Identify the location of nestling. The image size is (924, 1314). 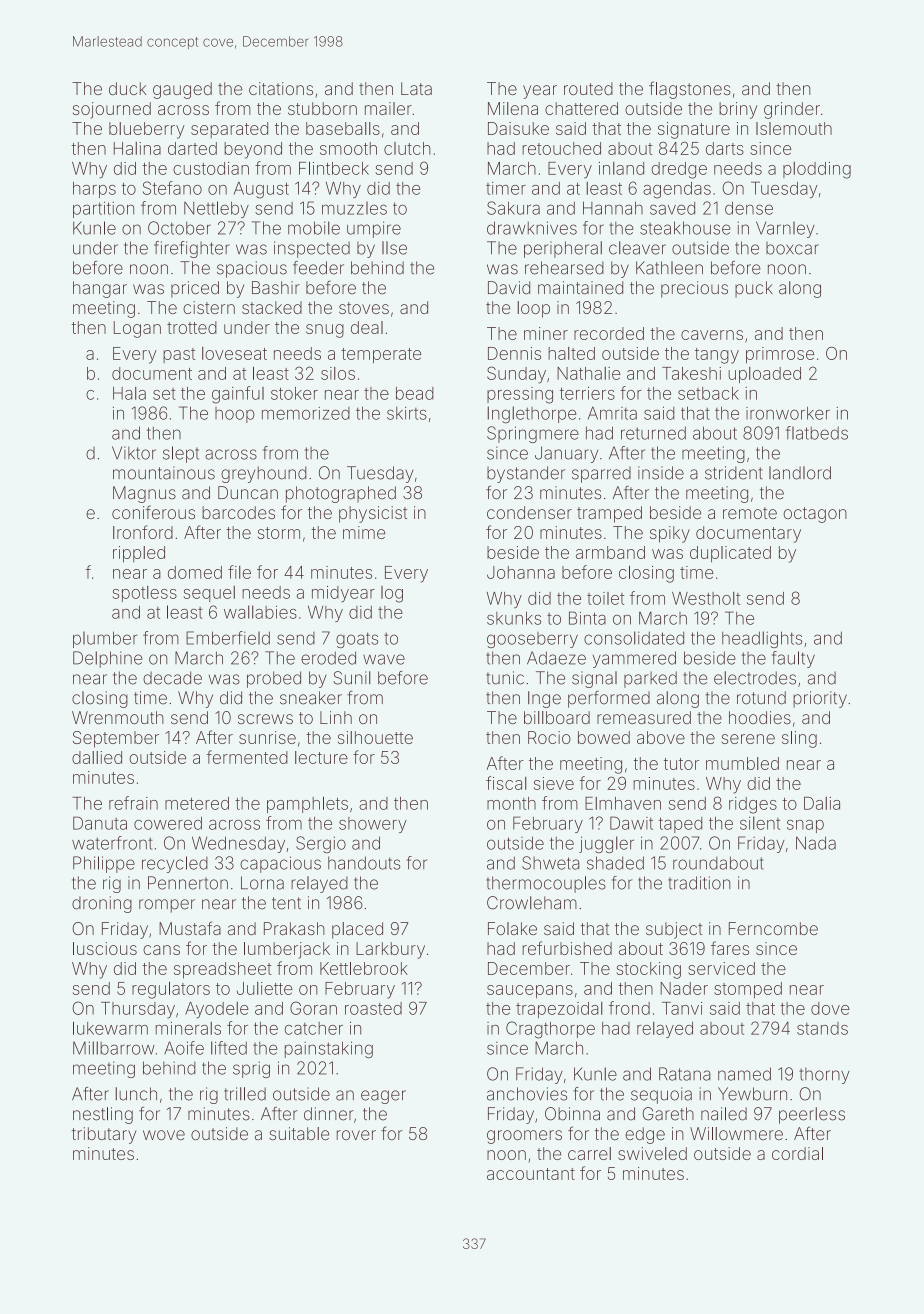
(103, 1115).
